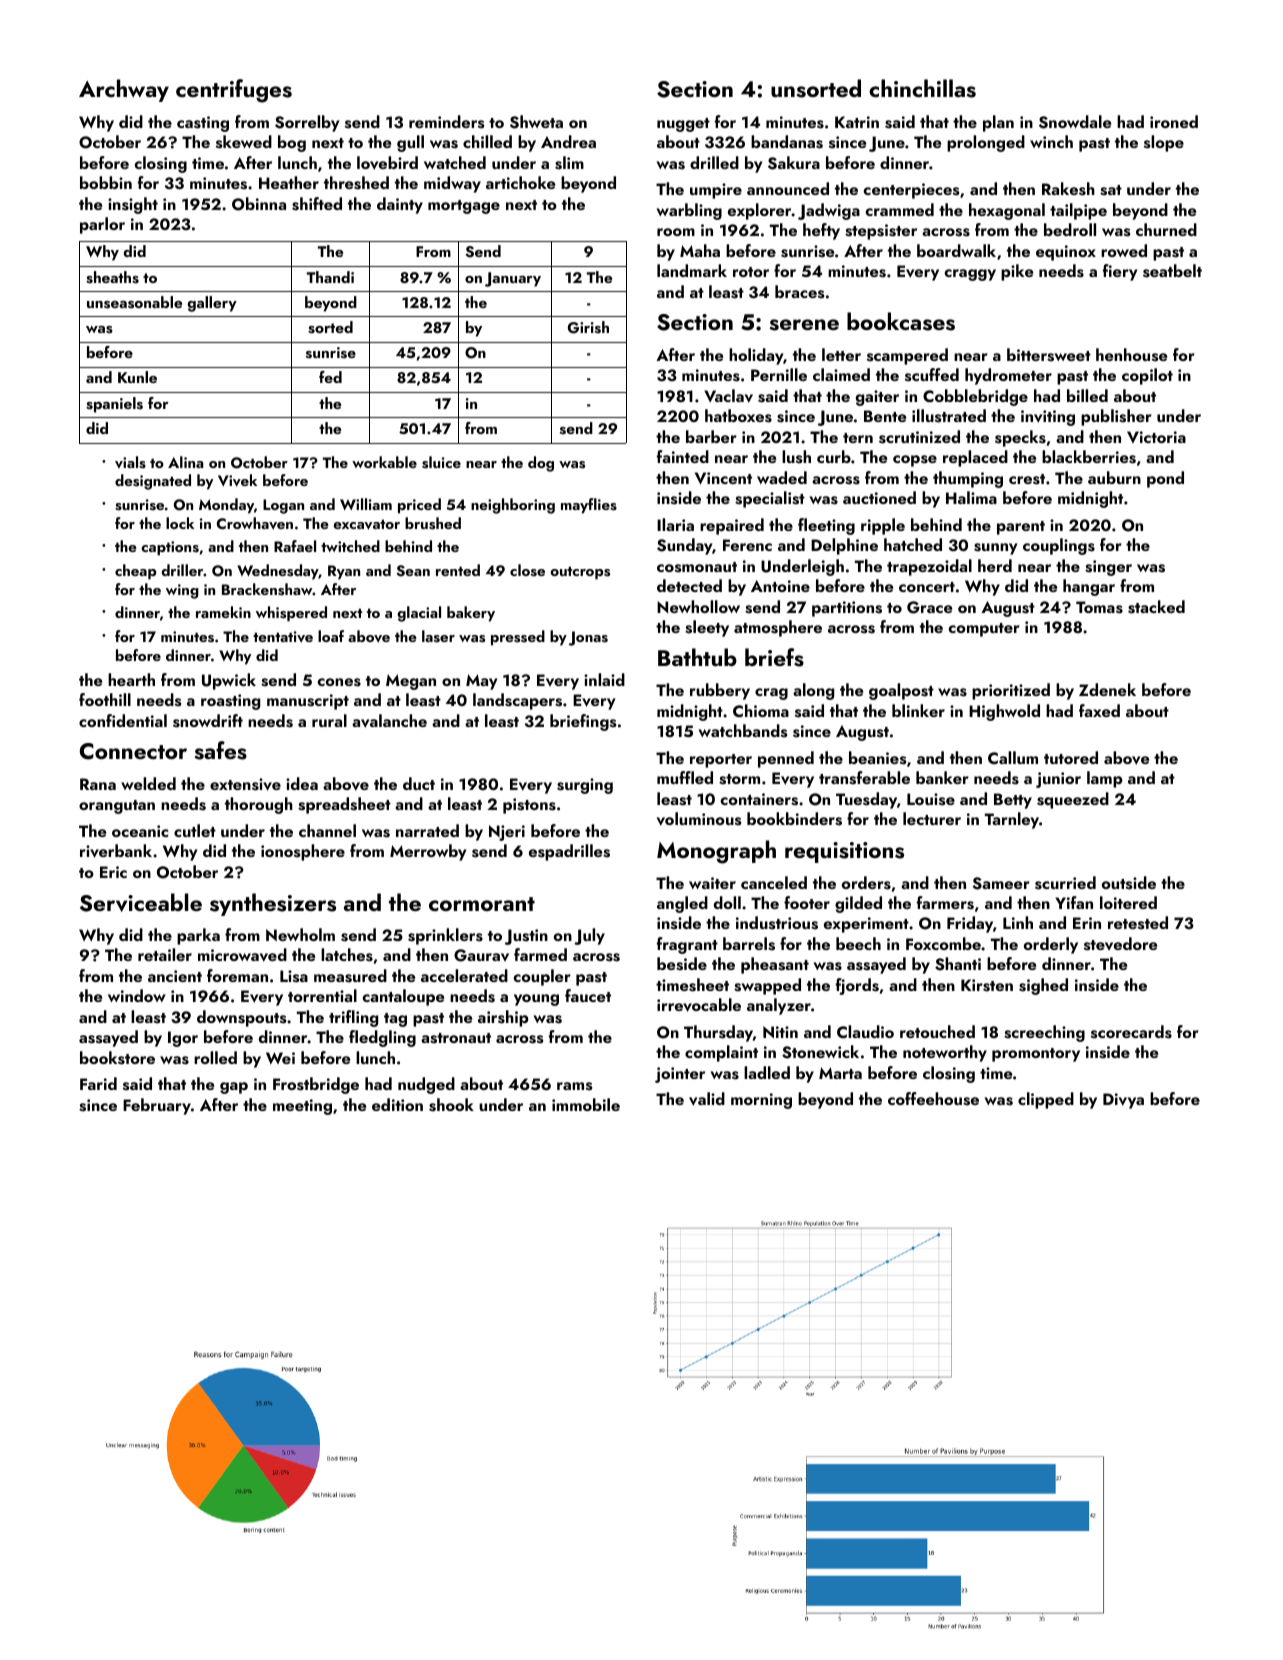 The image size is (1283, 1660). I want to click on window, so click(137, 995).
